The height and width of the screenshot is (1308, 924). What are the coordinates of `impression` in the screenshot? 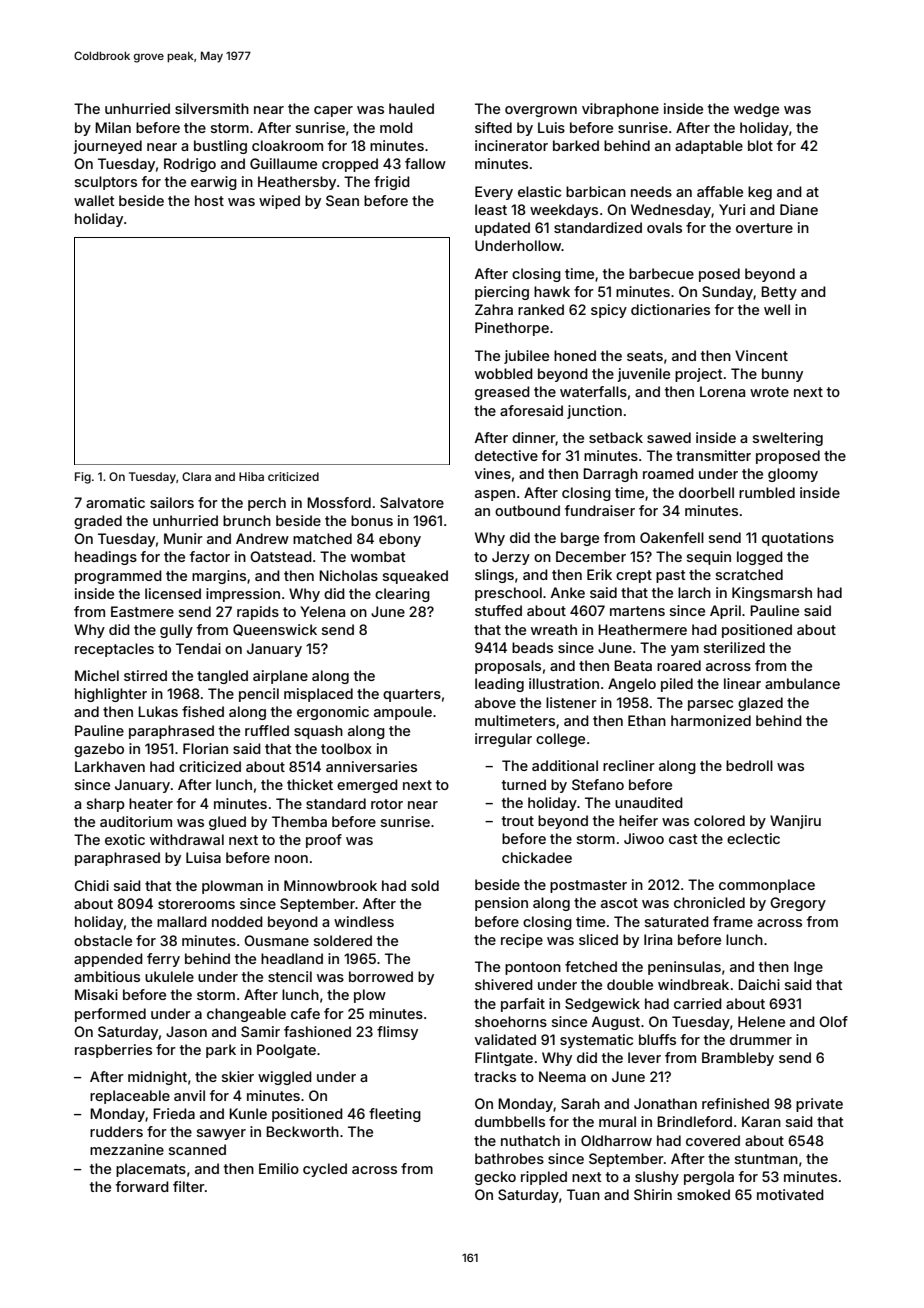 It's located at (243, 595).
